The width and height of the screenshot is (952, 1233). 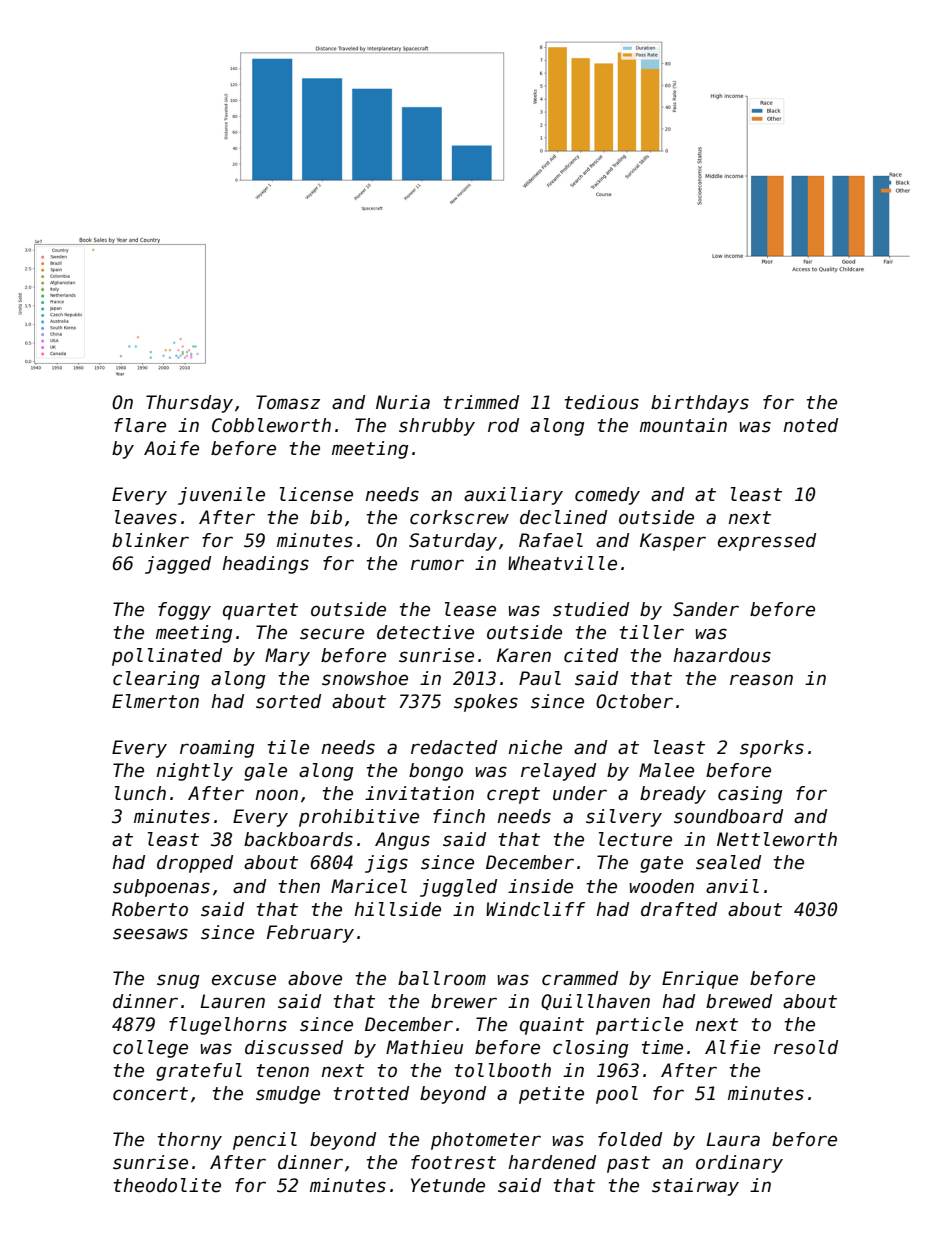 What do you see at coordinates (167, 657) in the screenshot?
I see `pollinated` at bounding box center [167, 657].
